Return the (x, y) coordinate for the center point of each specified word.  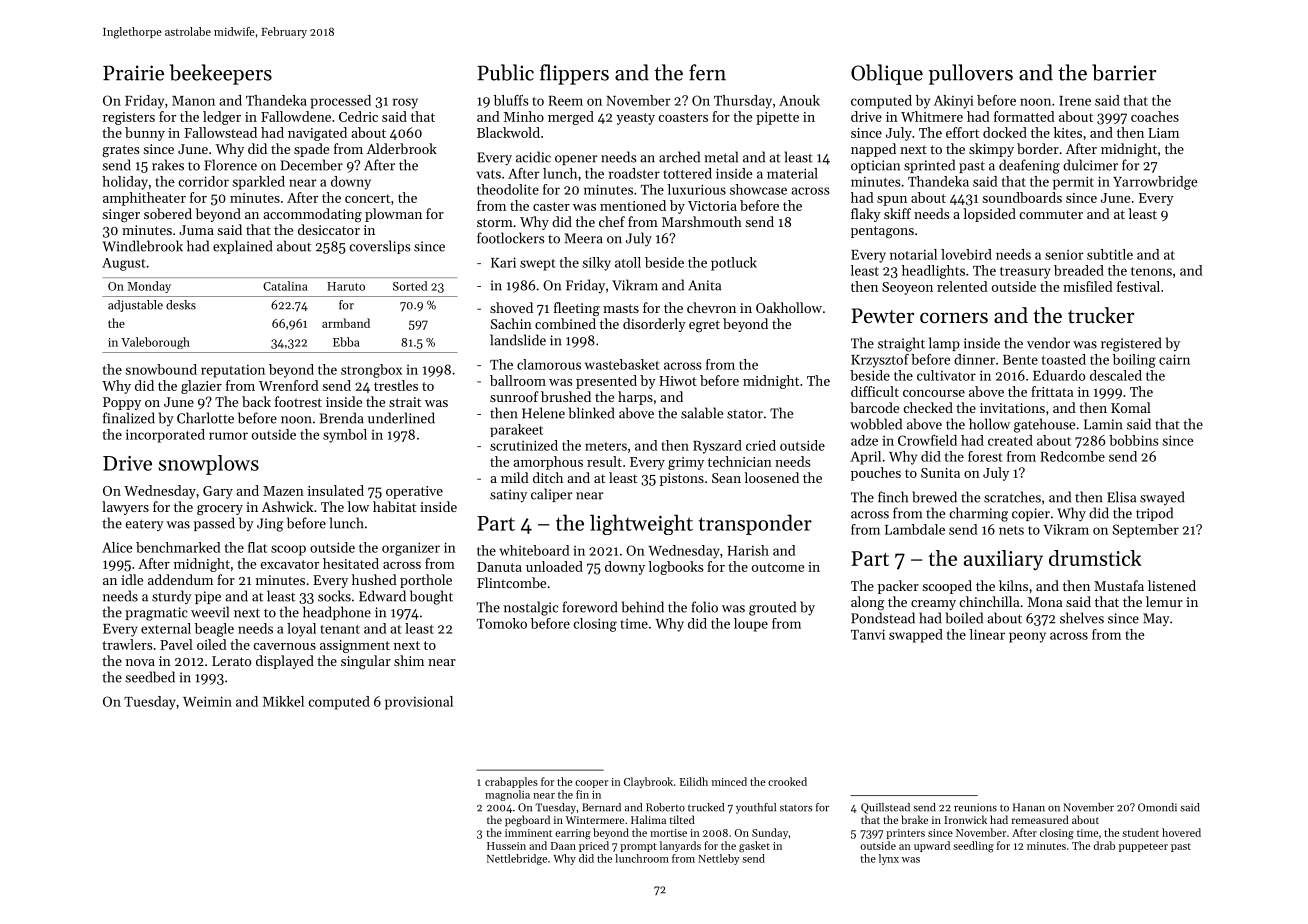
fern (707, 72)
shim (409, 660)
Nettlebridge (517, 859)
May (1156, 619)
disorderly (654, 325)
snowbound (161, 369)
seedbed (150, 677)
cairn (1174, 359)
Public (505, 72)
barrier (1124, 72)
